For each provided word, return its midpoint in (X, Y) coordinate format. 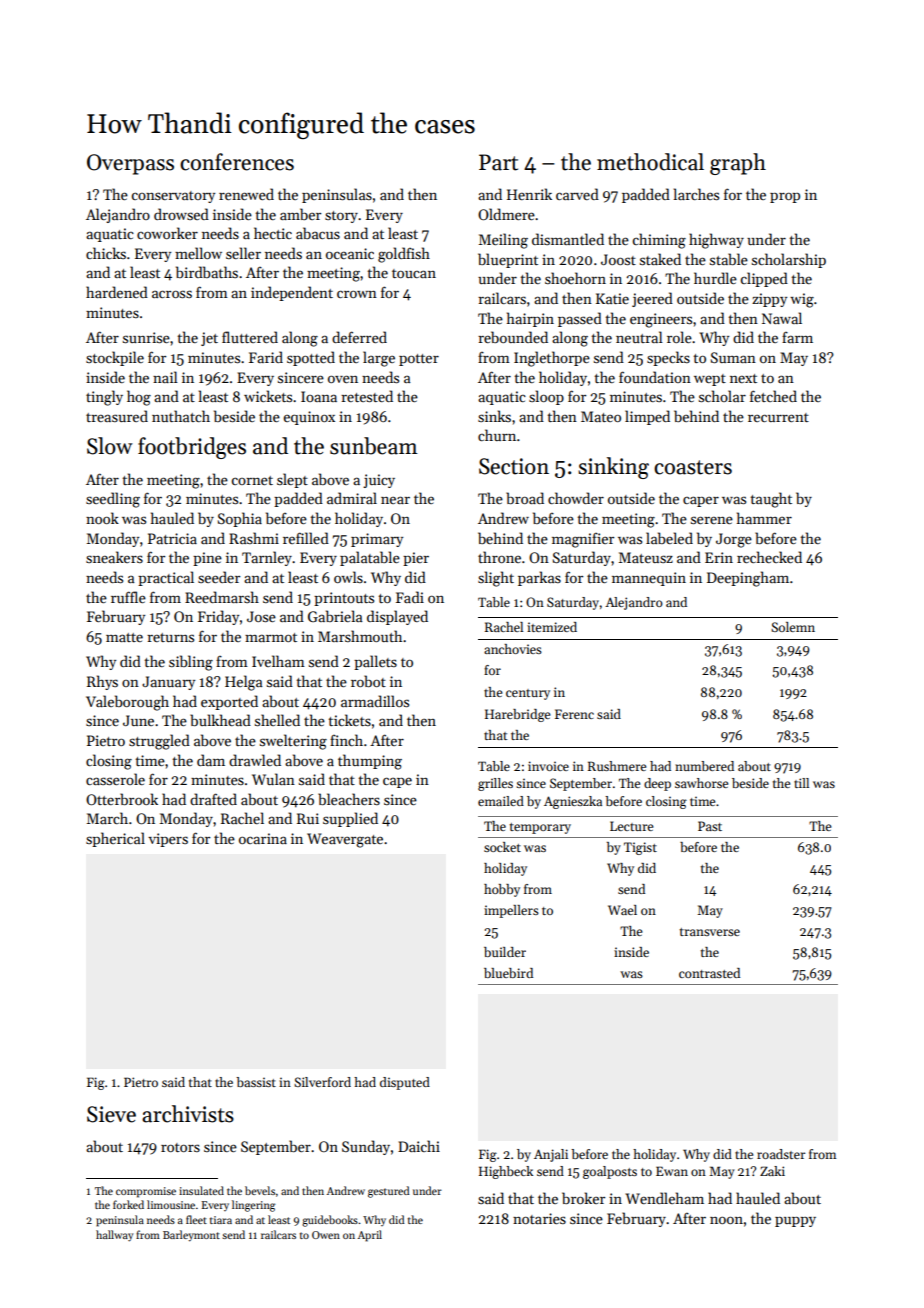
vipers (168, 840)
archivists (188, 1114)
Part (498, 162)
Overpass (130, 164)
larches (696, 194)
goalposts (610, 1172)
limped (647, 417)
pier (416, 559)
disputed (405, 1083)
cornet (252, 480)
